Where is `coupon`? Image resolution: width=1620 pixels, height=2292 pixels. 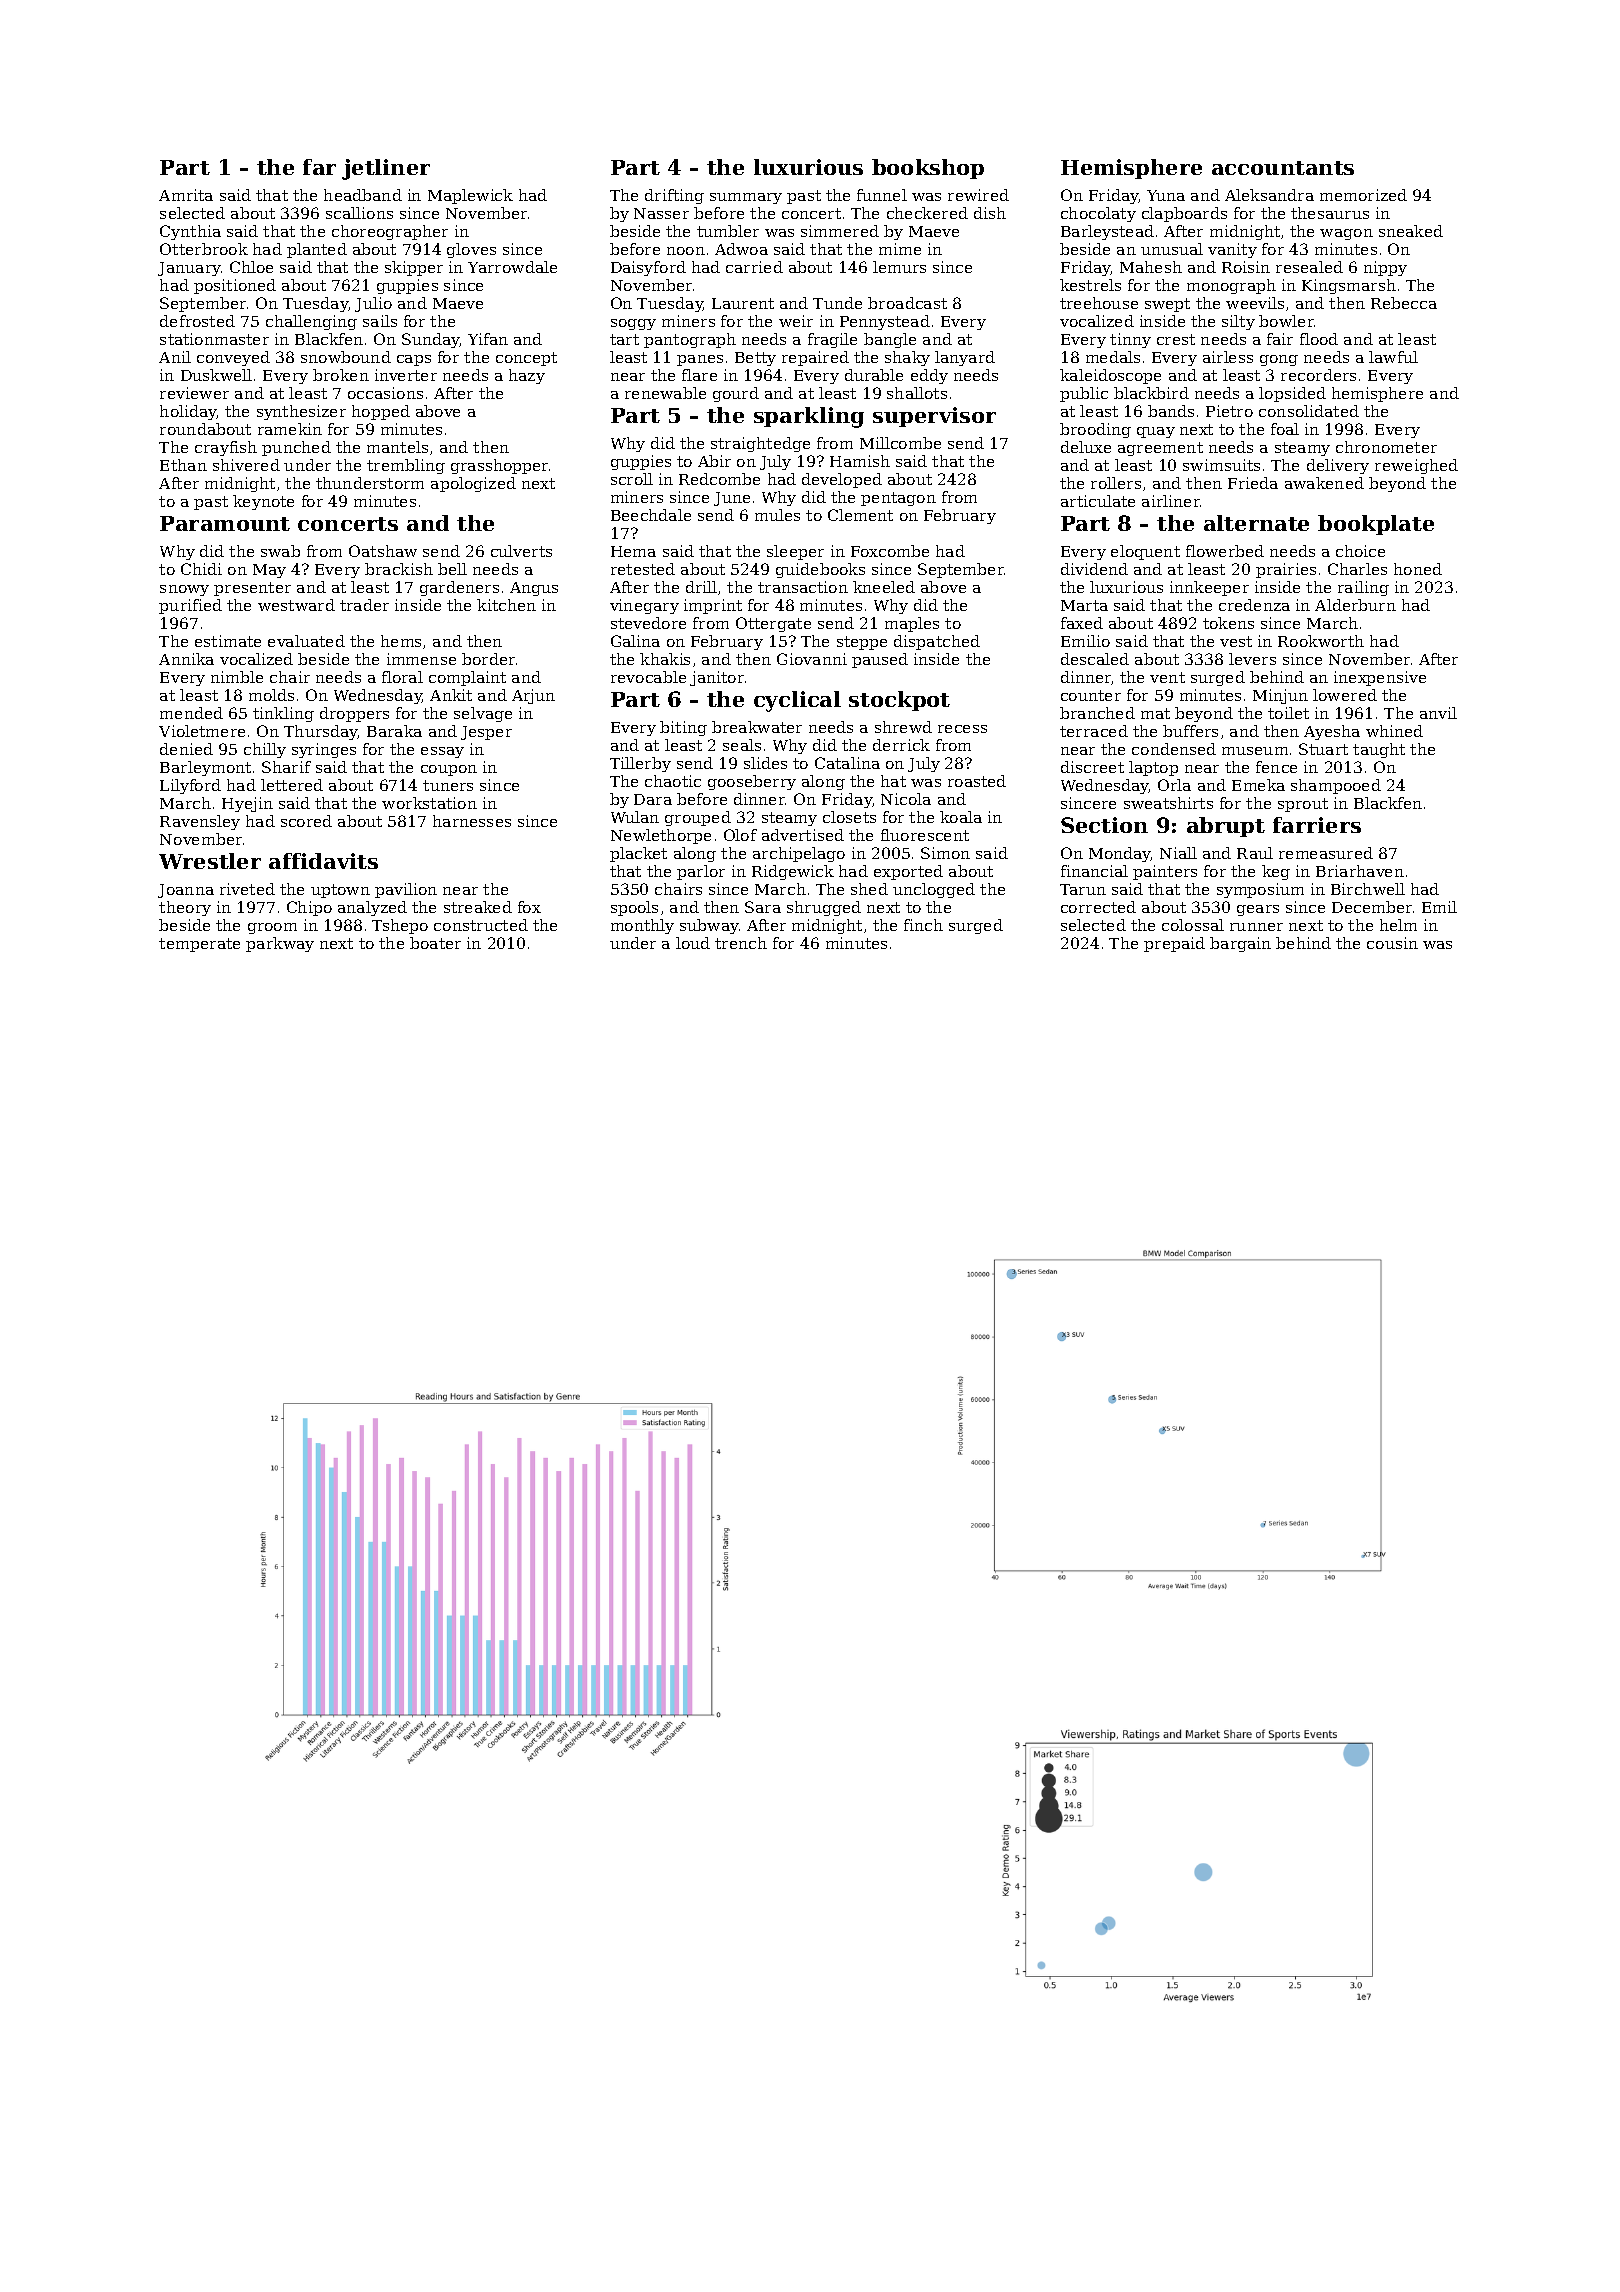
coupon is located at coordinates (449, 770).
